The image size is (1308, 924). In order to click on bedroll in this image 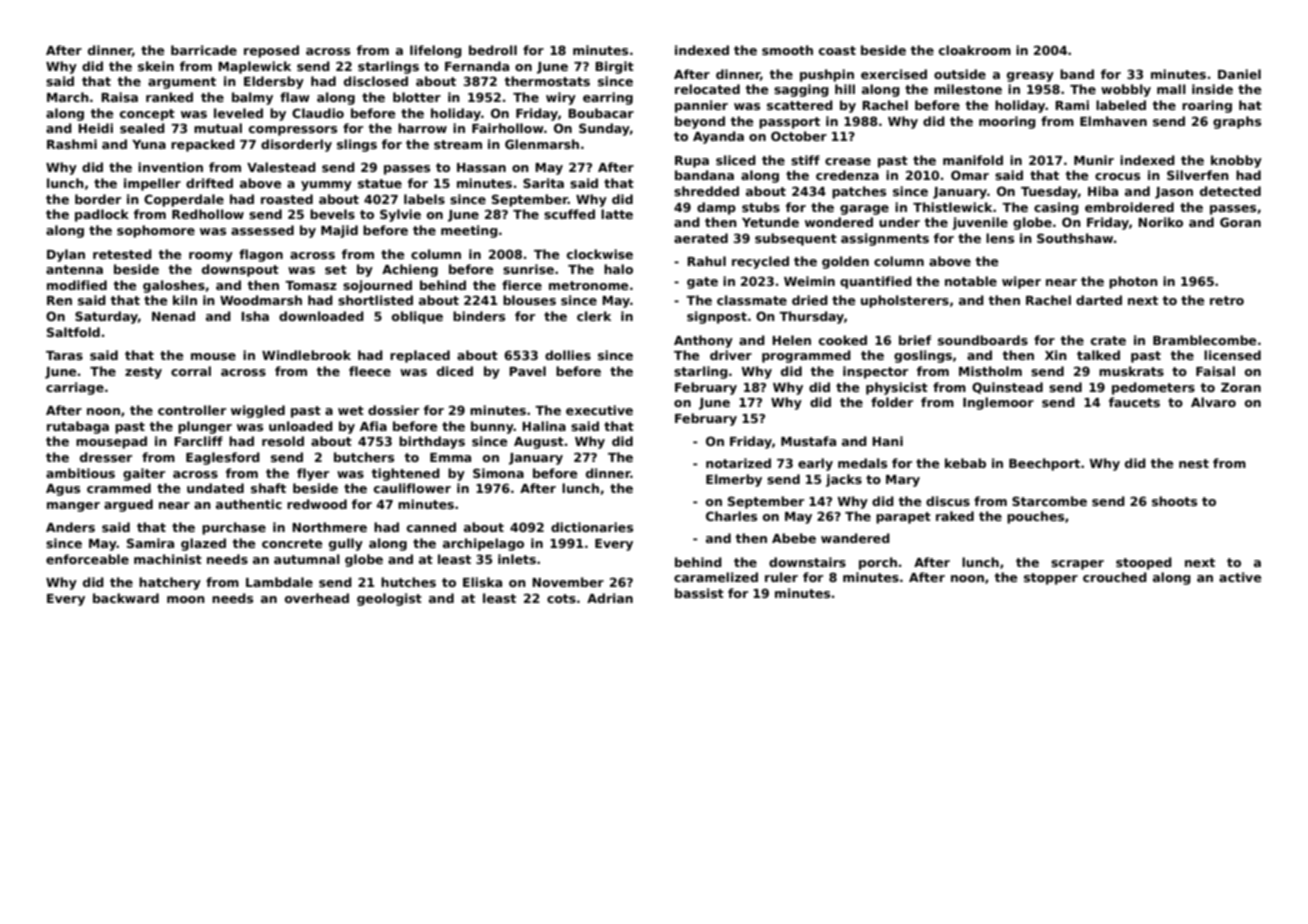, I will do `click(493, 50)`.
